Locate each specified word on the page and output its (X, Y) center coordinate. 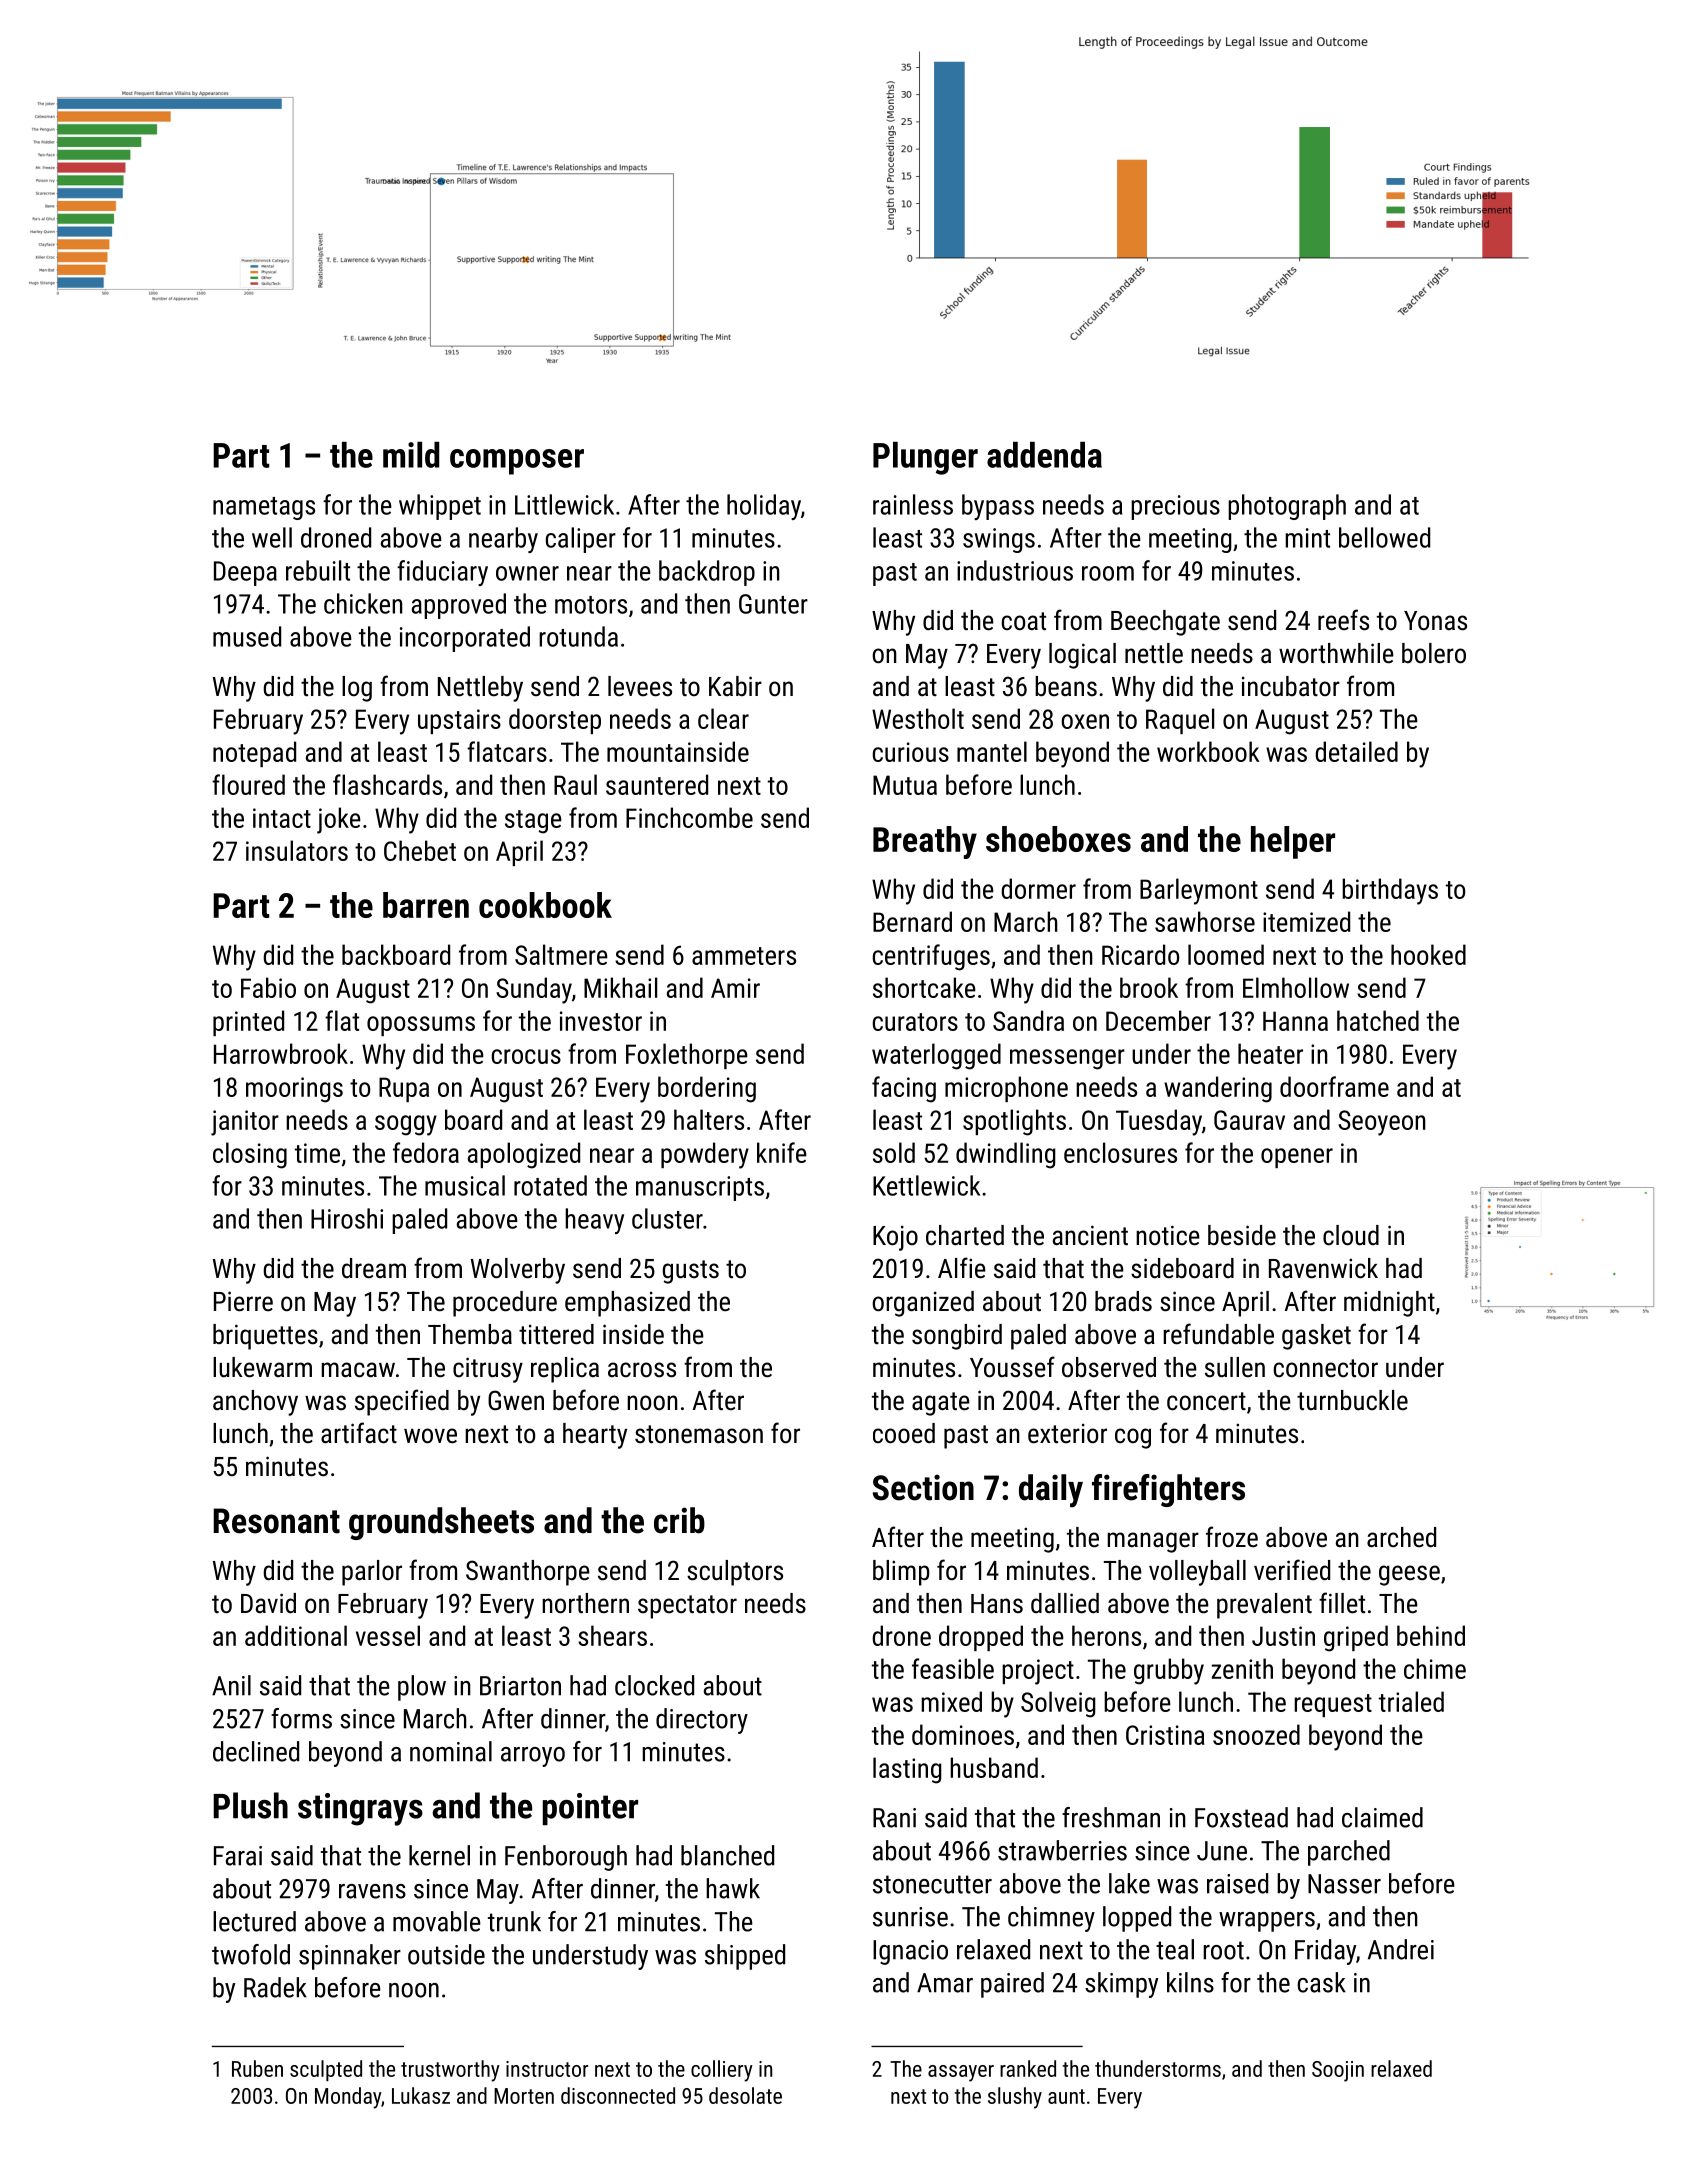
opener (1297, 1158)
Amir (735, 988)
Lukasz (421, 2095)
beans (1066, 686)
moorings (294, 1090)
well (272, 537)
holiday (764, 507)
